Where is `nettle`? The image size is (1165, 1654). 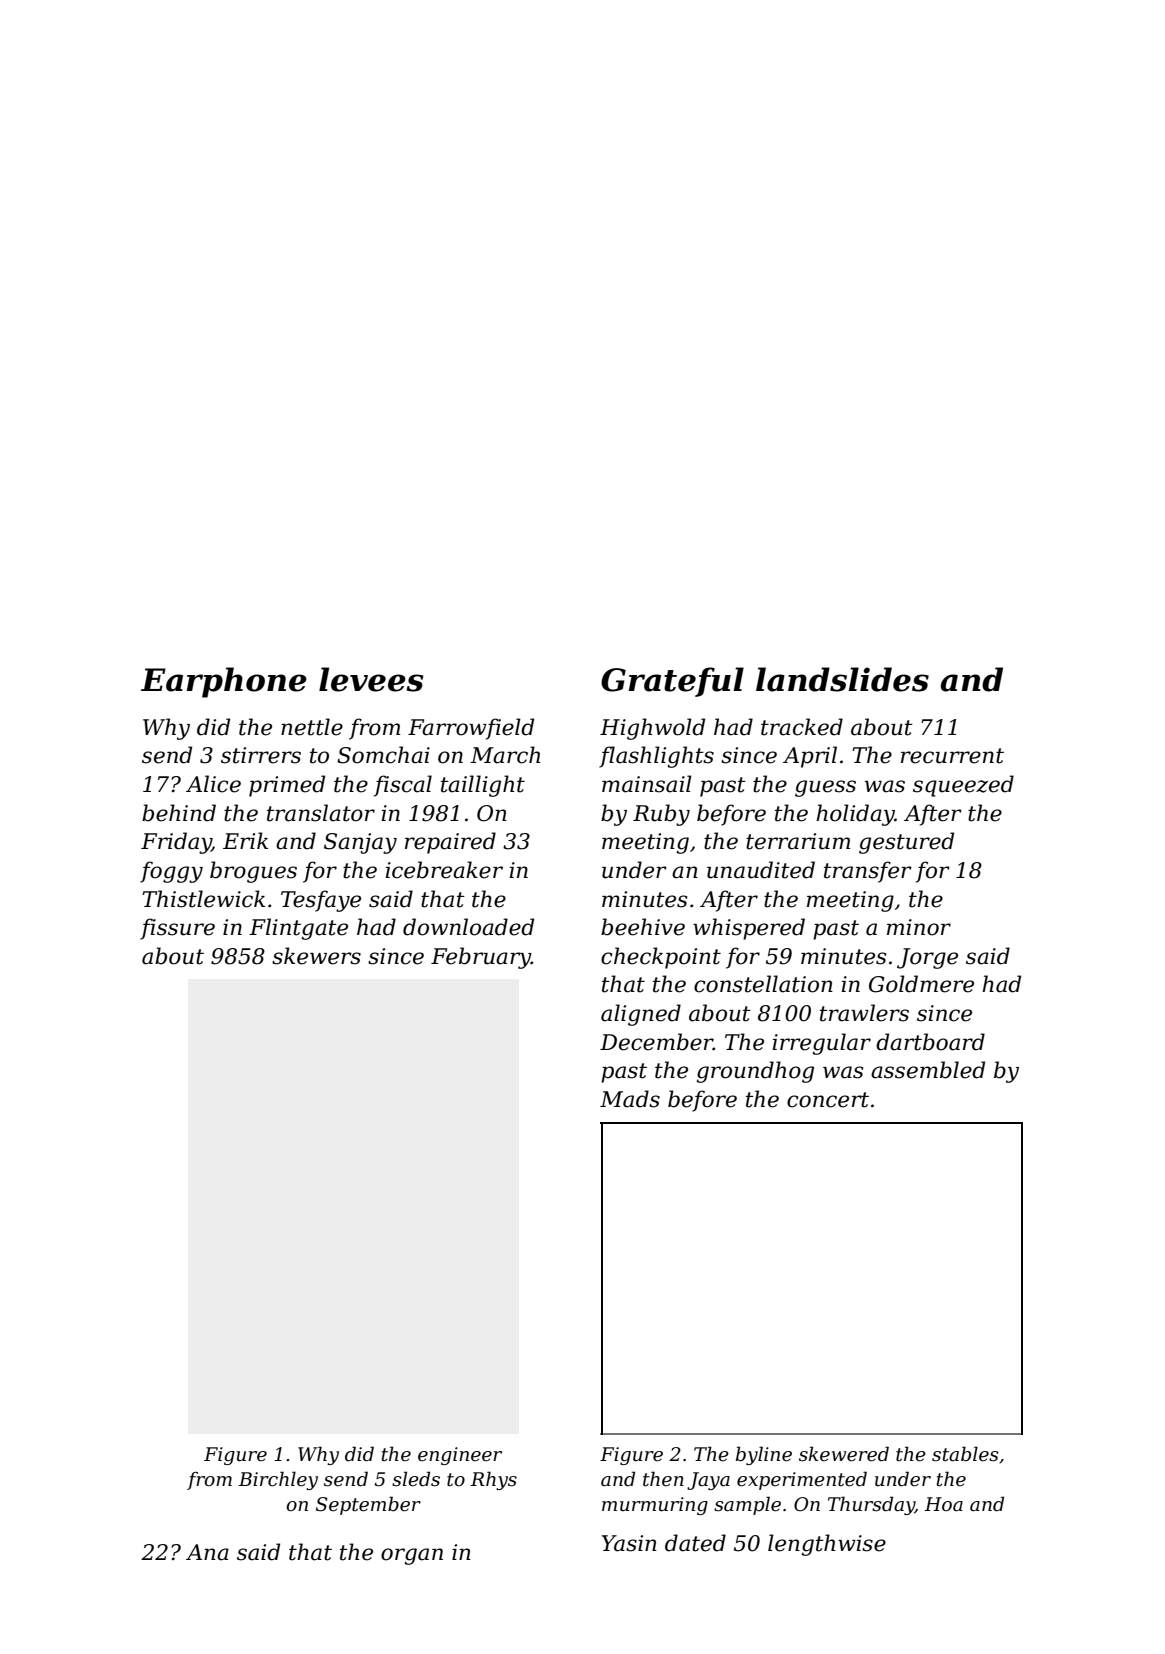
nettle is located at coordinates (312, 727).
